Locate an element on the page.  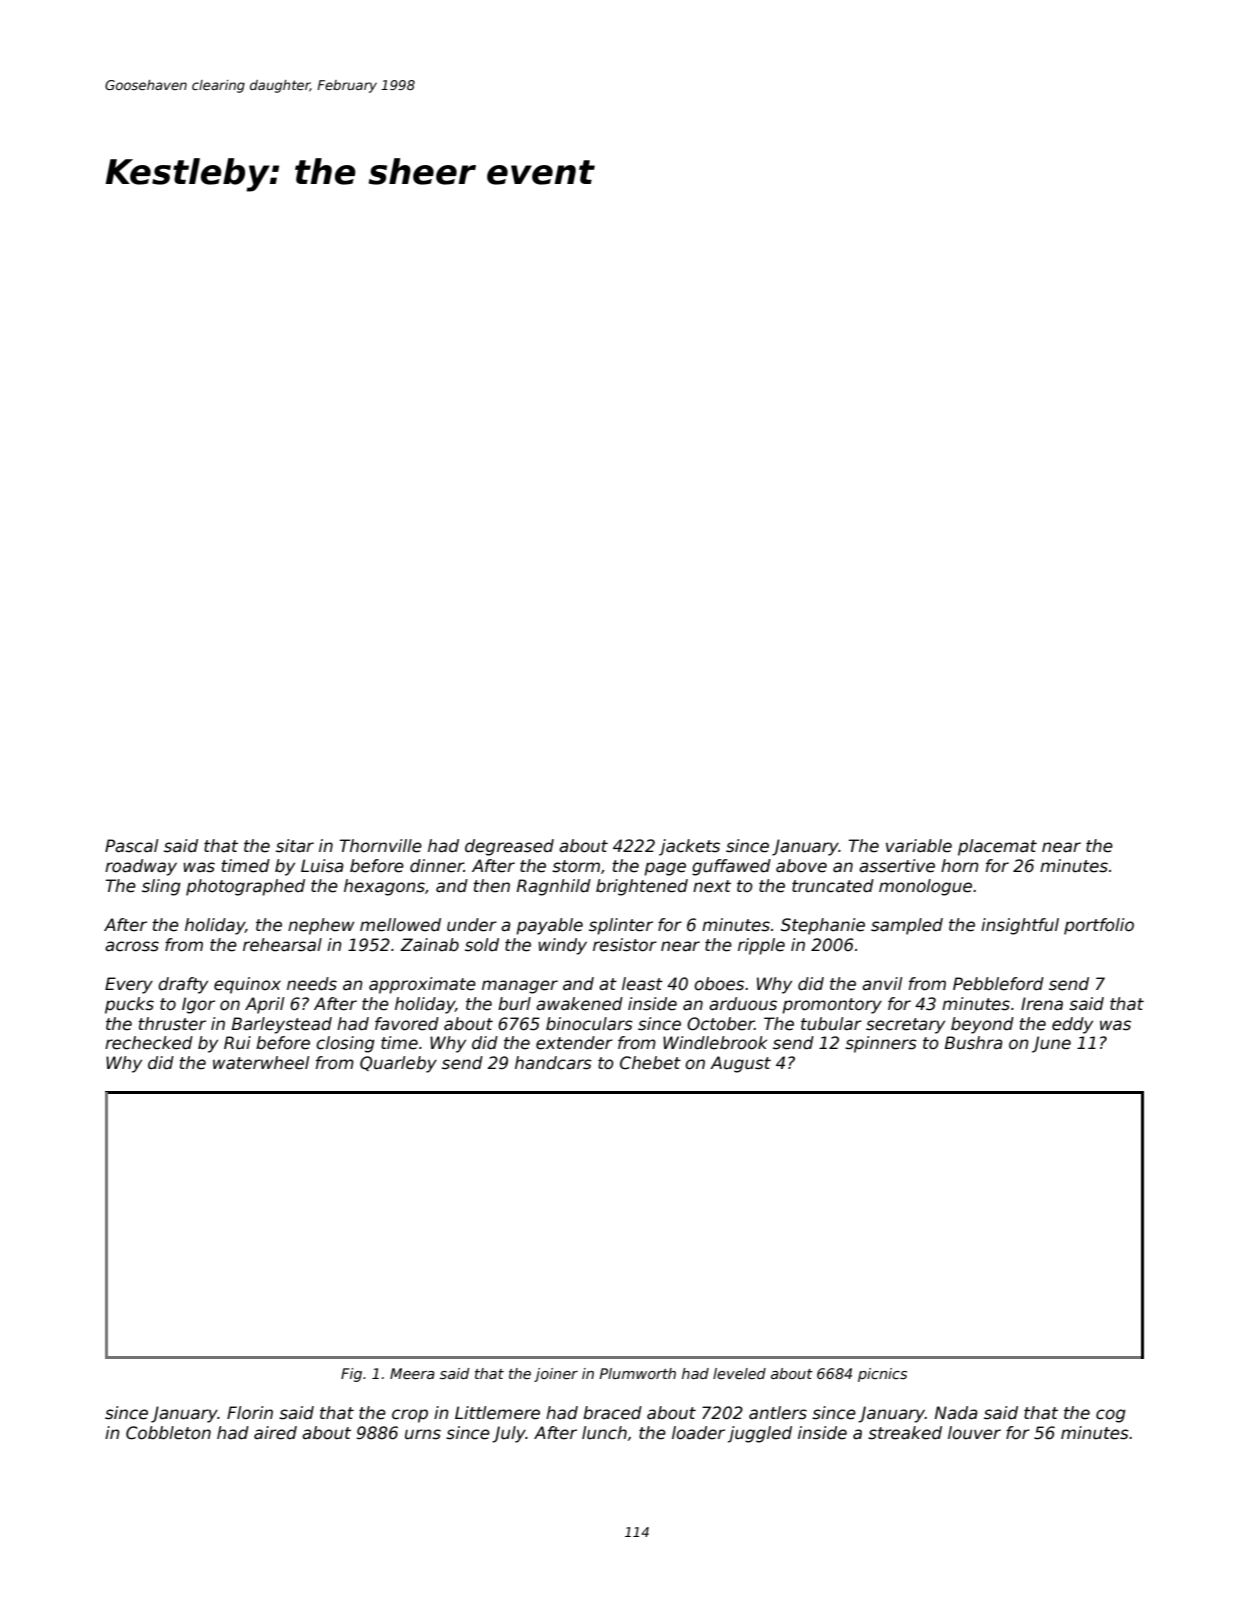
streaked is located at coordinates (905, 1433).
